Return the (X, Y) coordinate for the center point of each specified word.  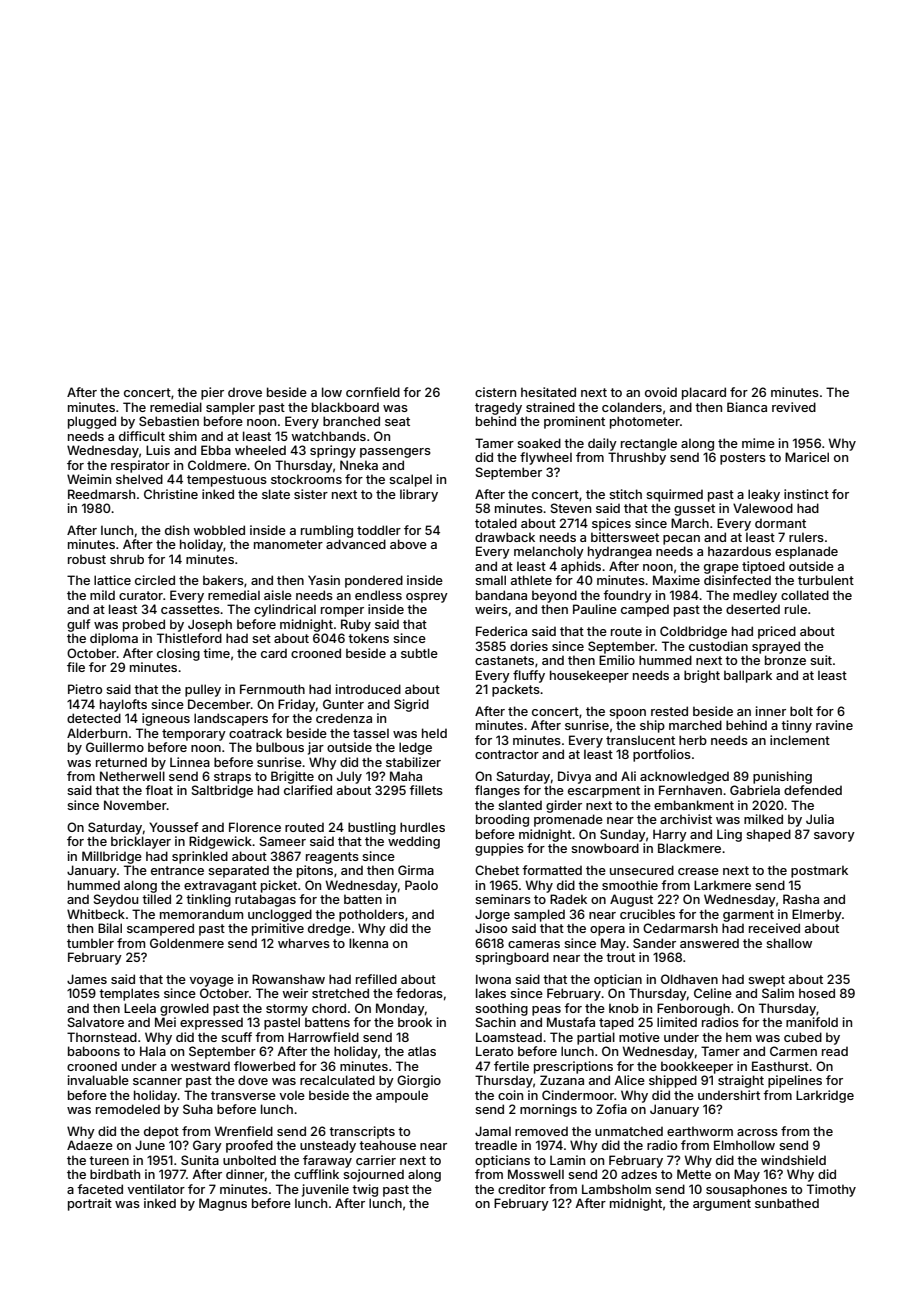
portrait (90, 1204)
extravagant (220, 887)
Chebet (497, 870)
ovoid (661, 392)
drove (245, 392)
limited (677, 1022)
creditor (522, 1189)
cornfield (373, 392)
